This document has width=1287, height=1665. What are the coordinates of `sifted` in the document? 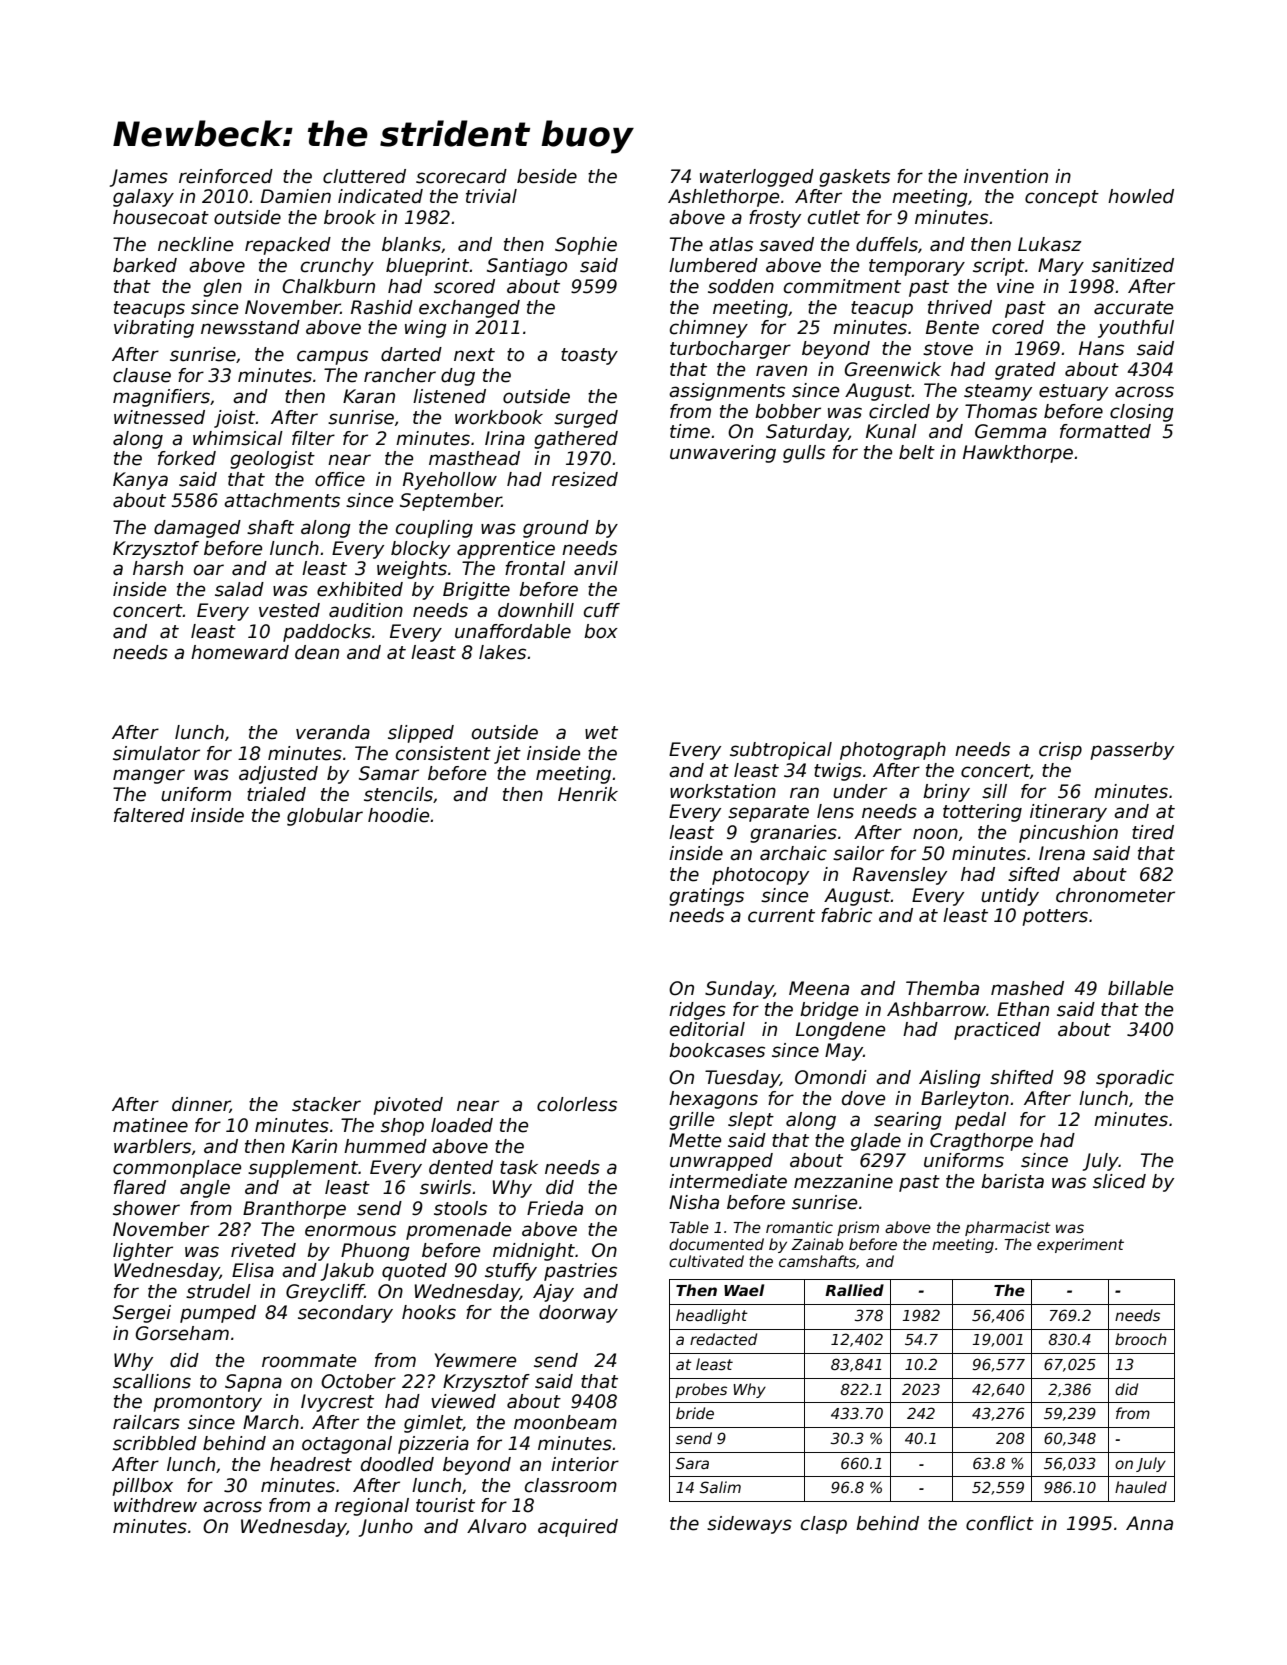 It's located at (1034, 874).
